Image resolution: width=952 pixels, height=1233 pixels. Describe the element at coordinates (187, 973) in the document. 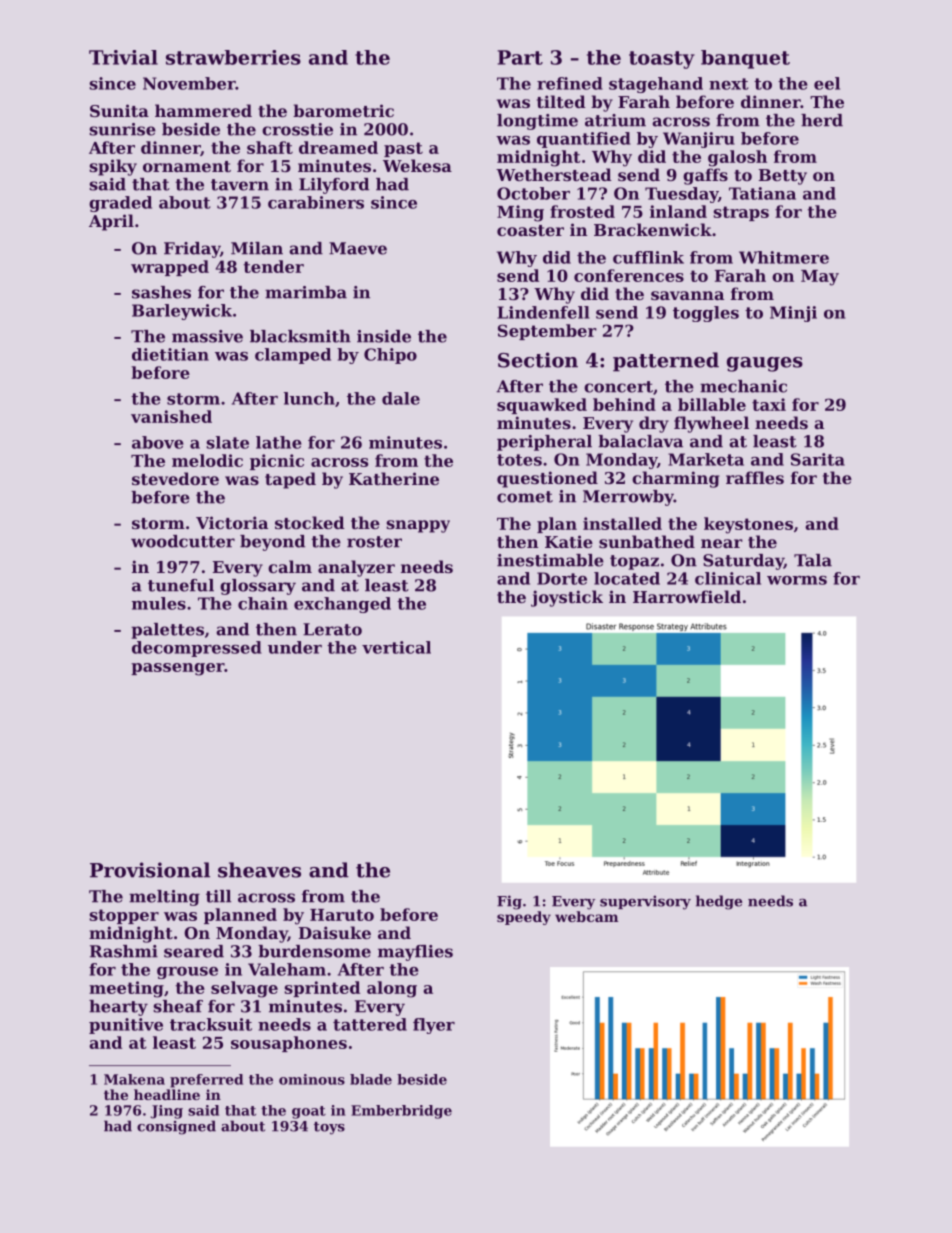

I see `grouse` at that location.
